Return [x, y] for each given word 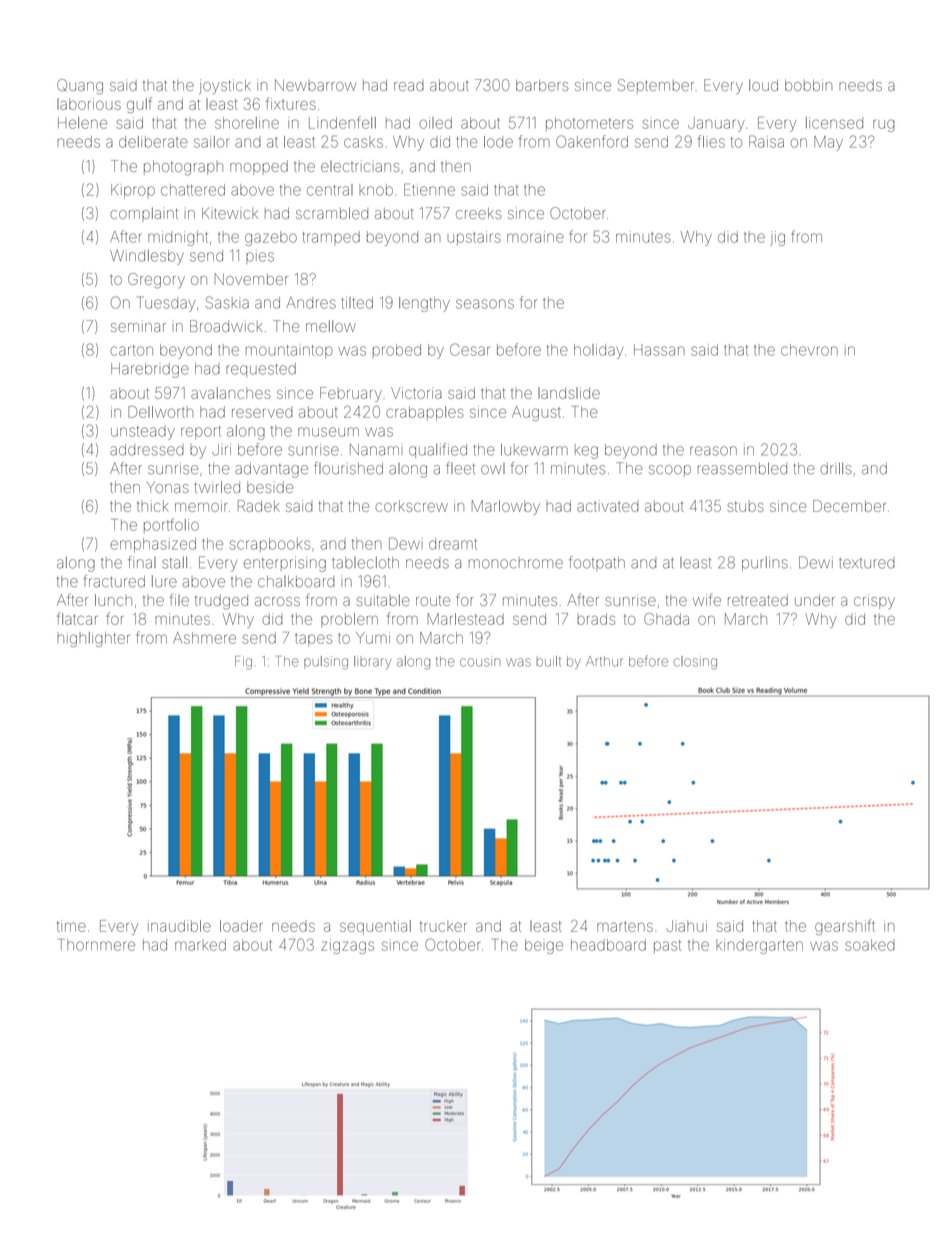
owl [493, 468]
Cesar [470, 349]
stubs [745, 506]
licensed [834, 123]
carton [131, 350]
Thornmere [97, 945]
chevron [809, 350]
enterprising [285, 564]
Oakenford [592, 141]
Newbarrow [315, 85]
